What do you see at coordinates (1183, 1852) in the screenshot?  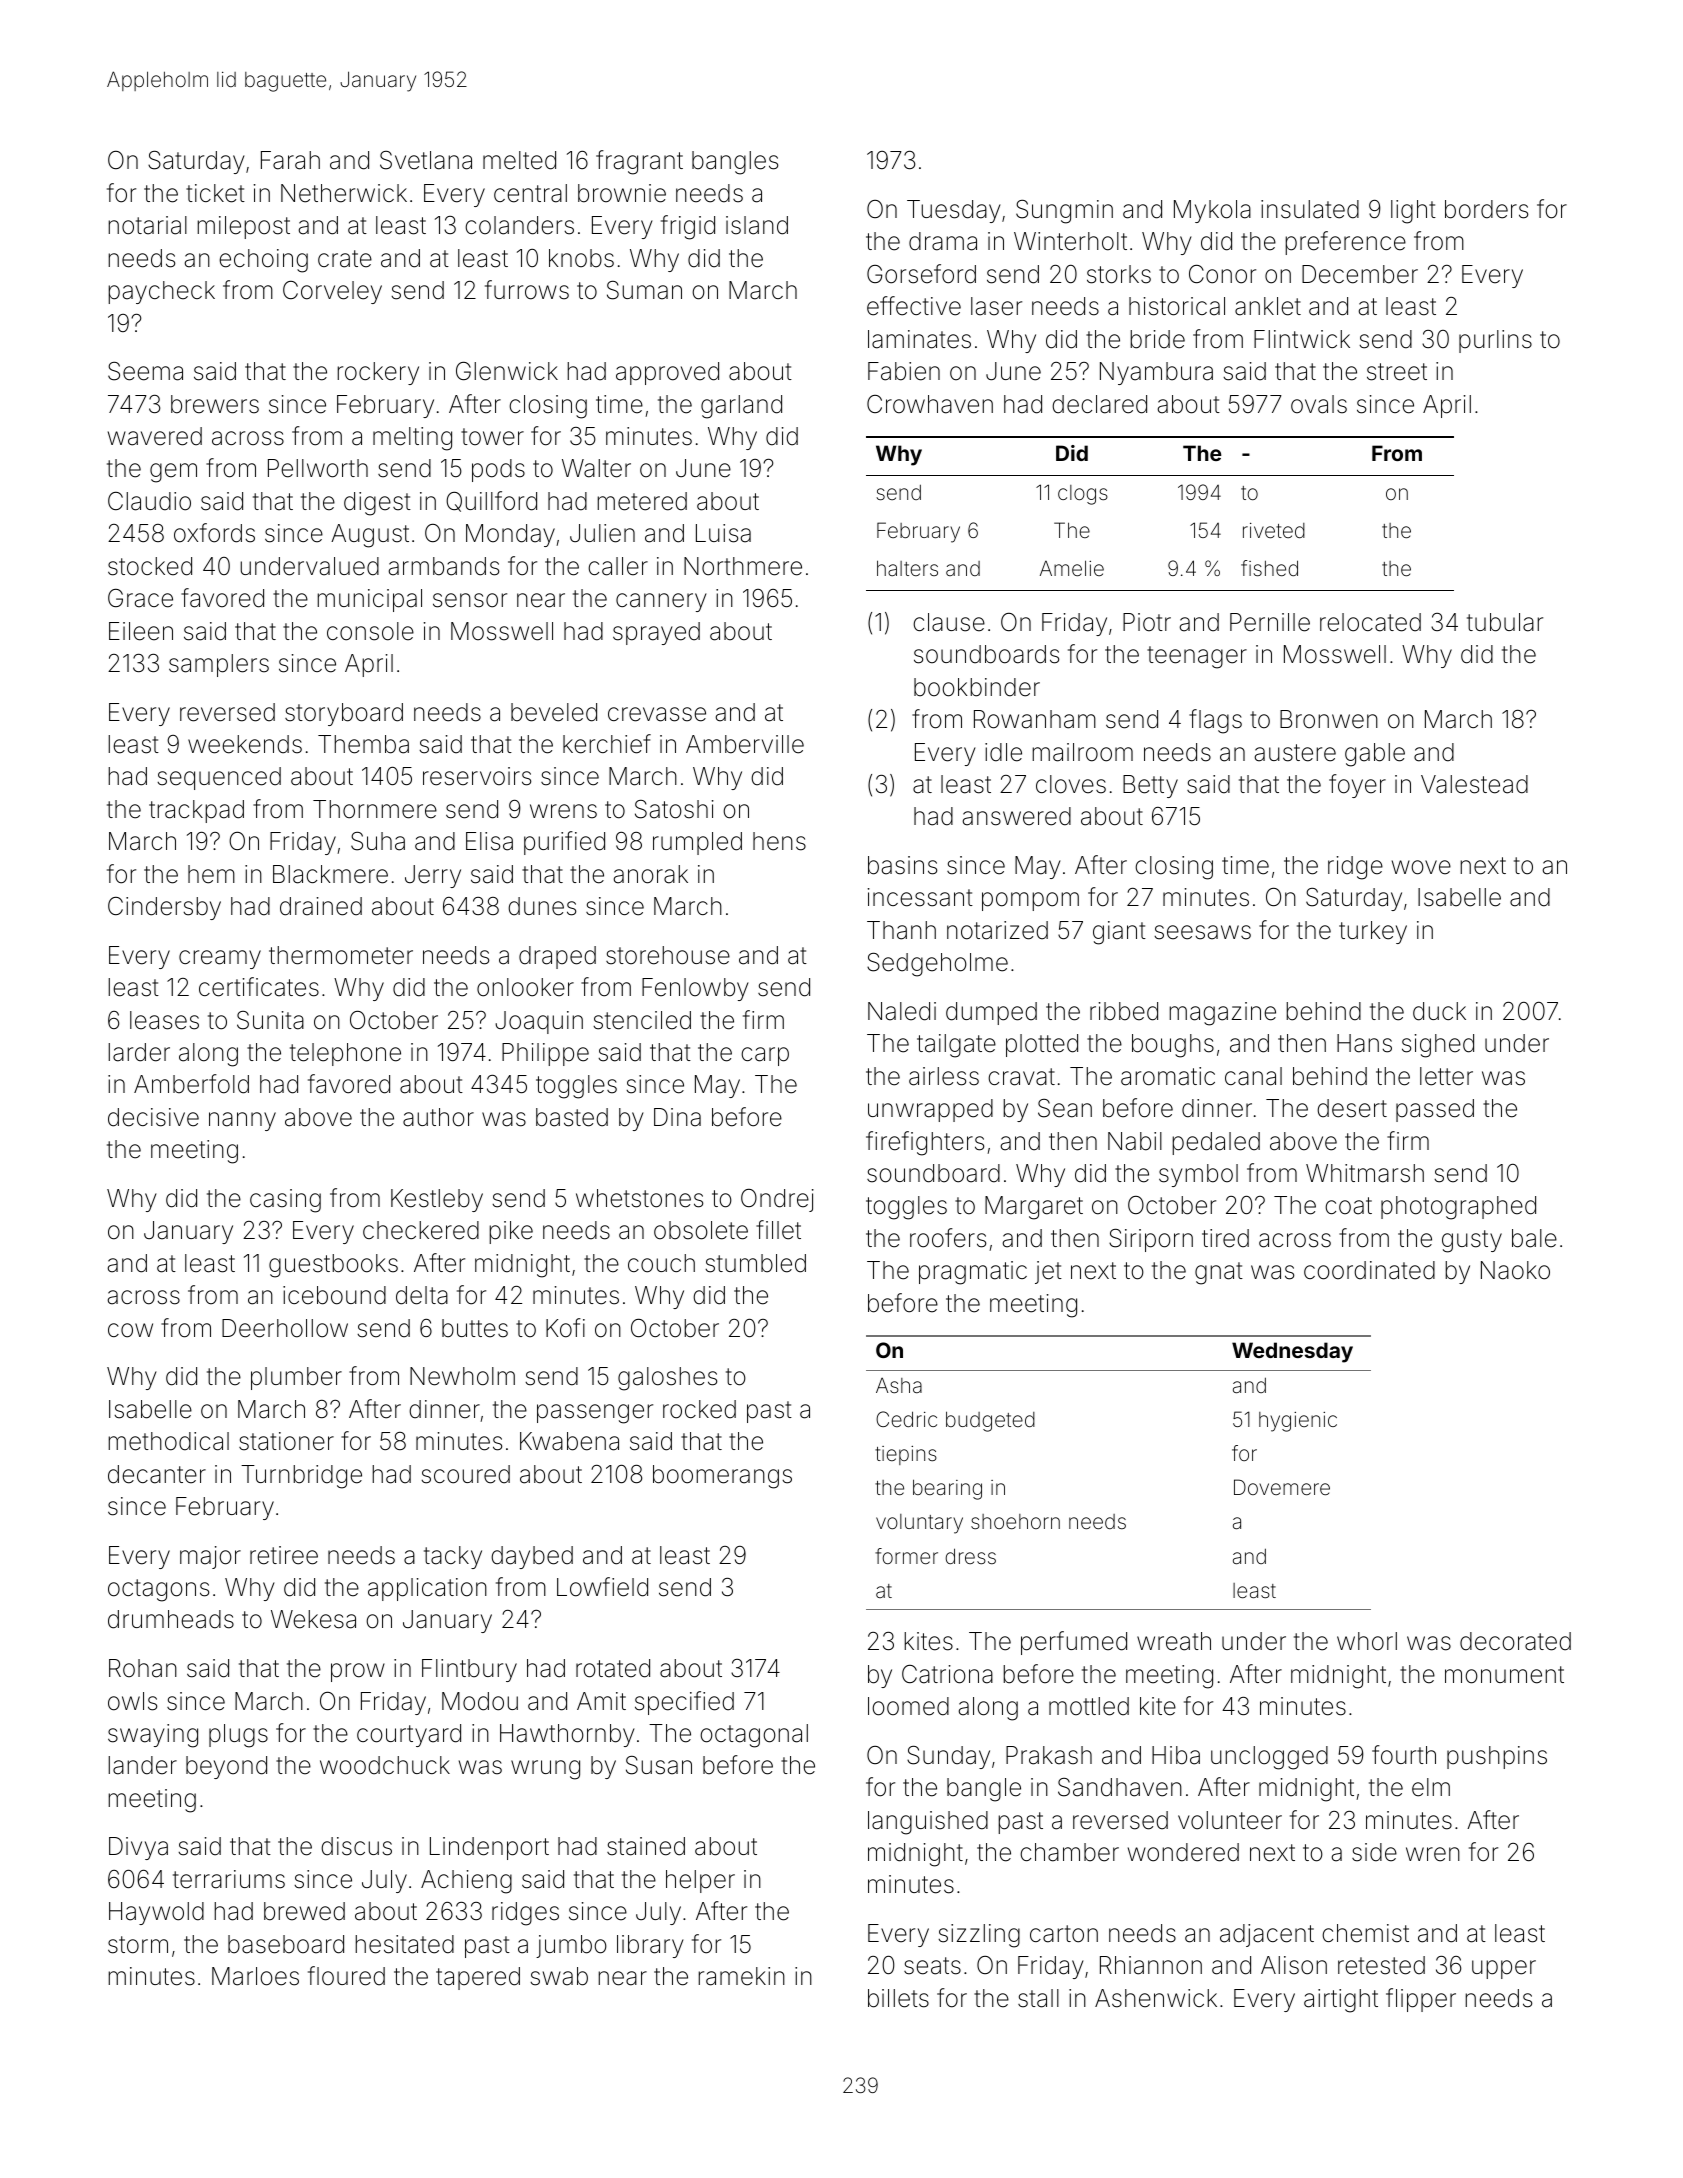 I see `wondered` at bounding box center [1183, 1852].
